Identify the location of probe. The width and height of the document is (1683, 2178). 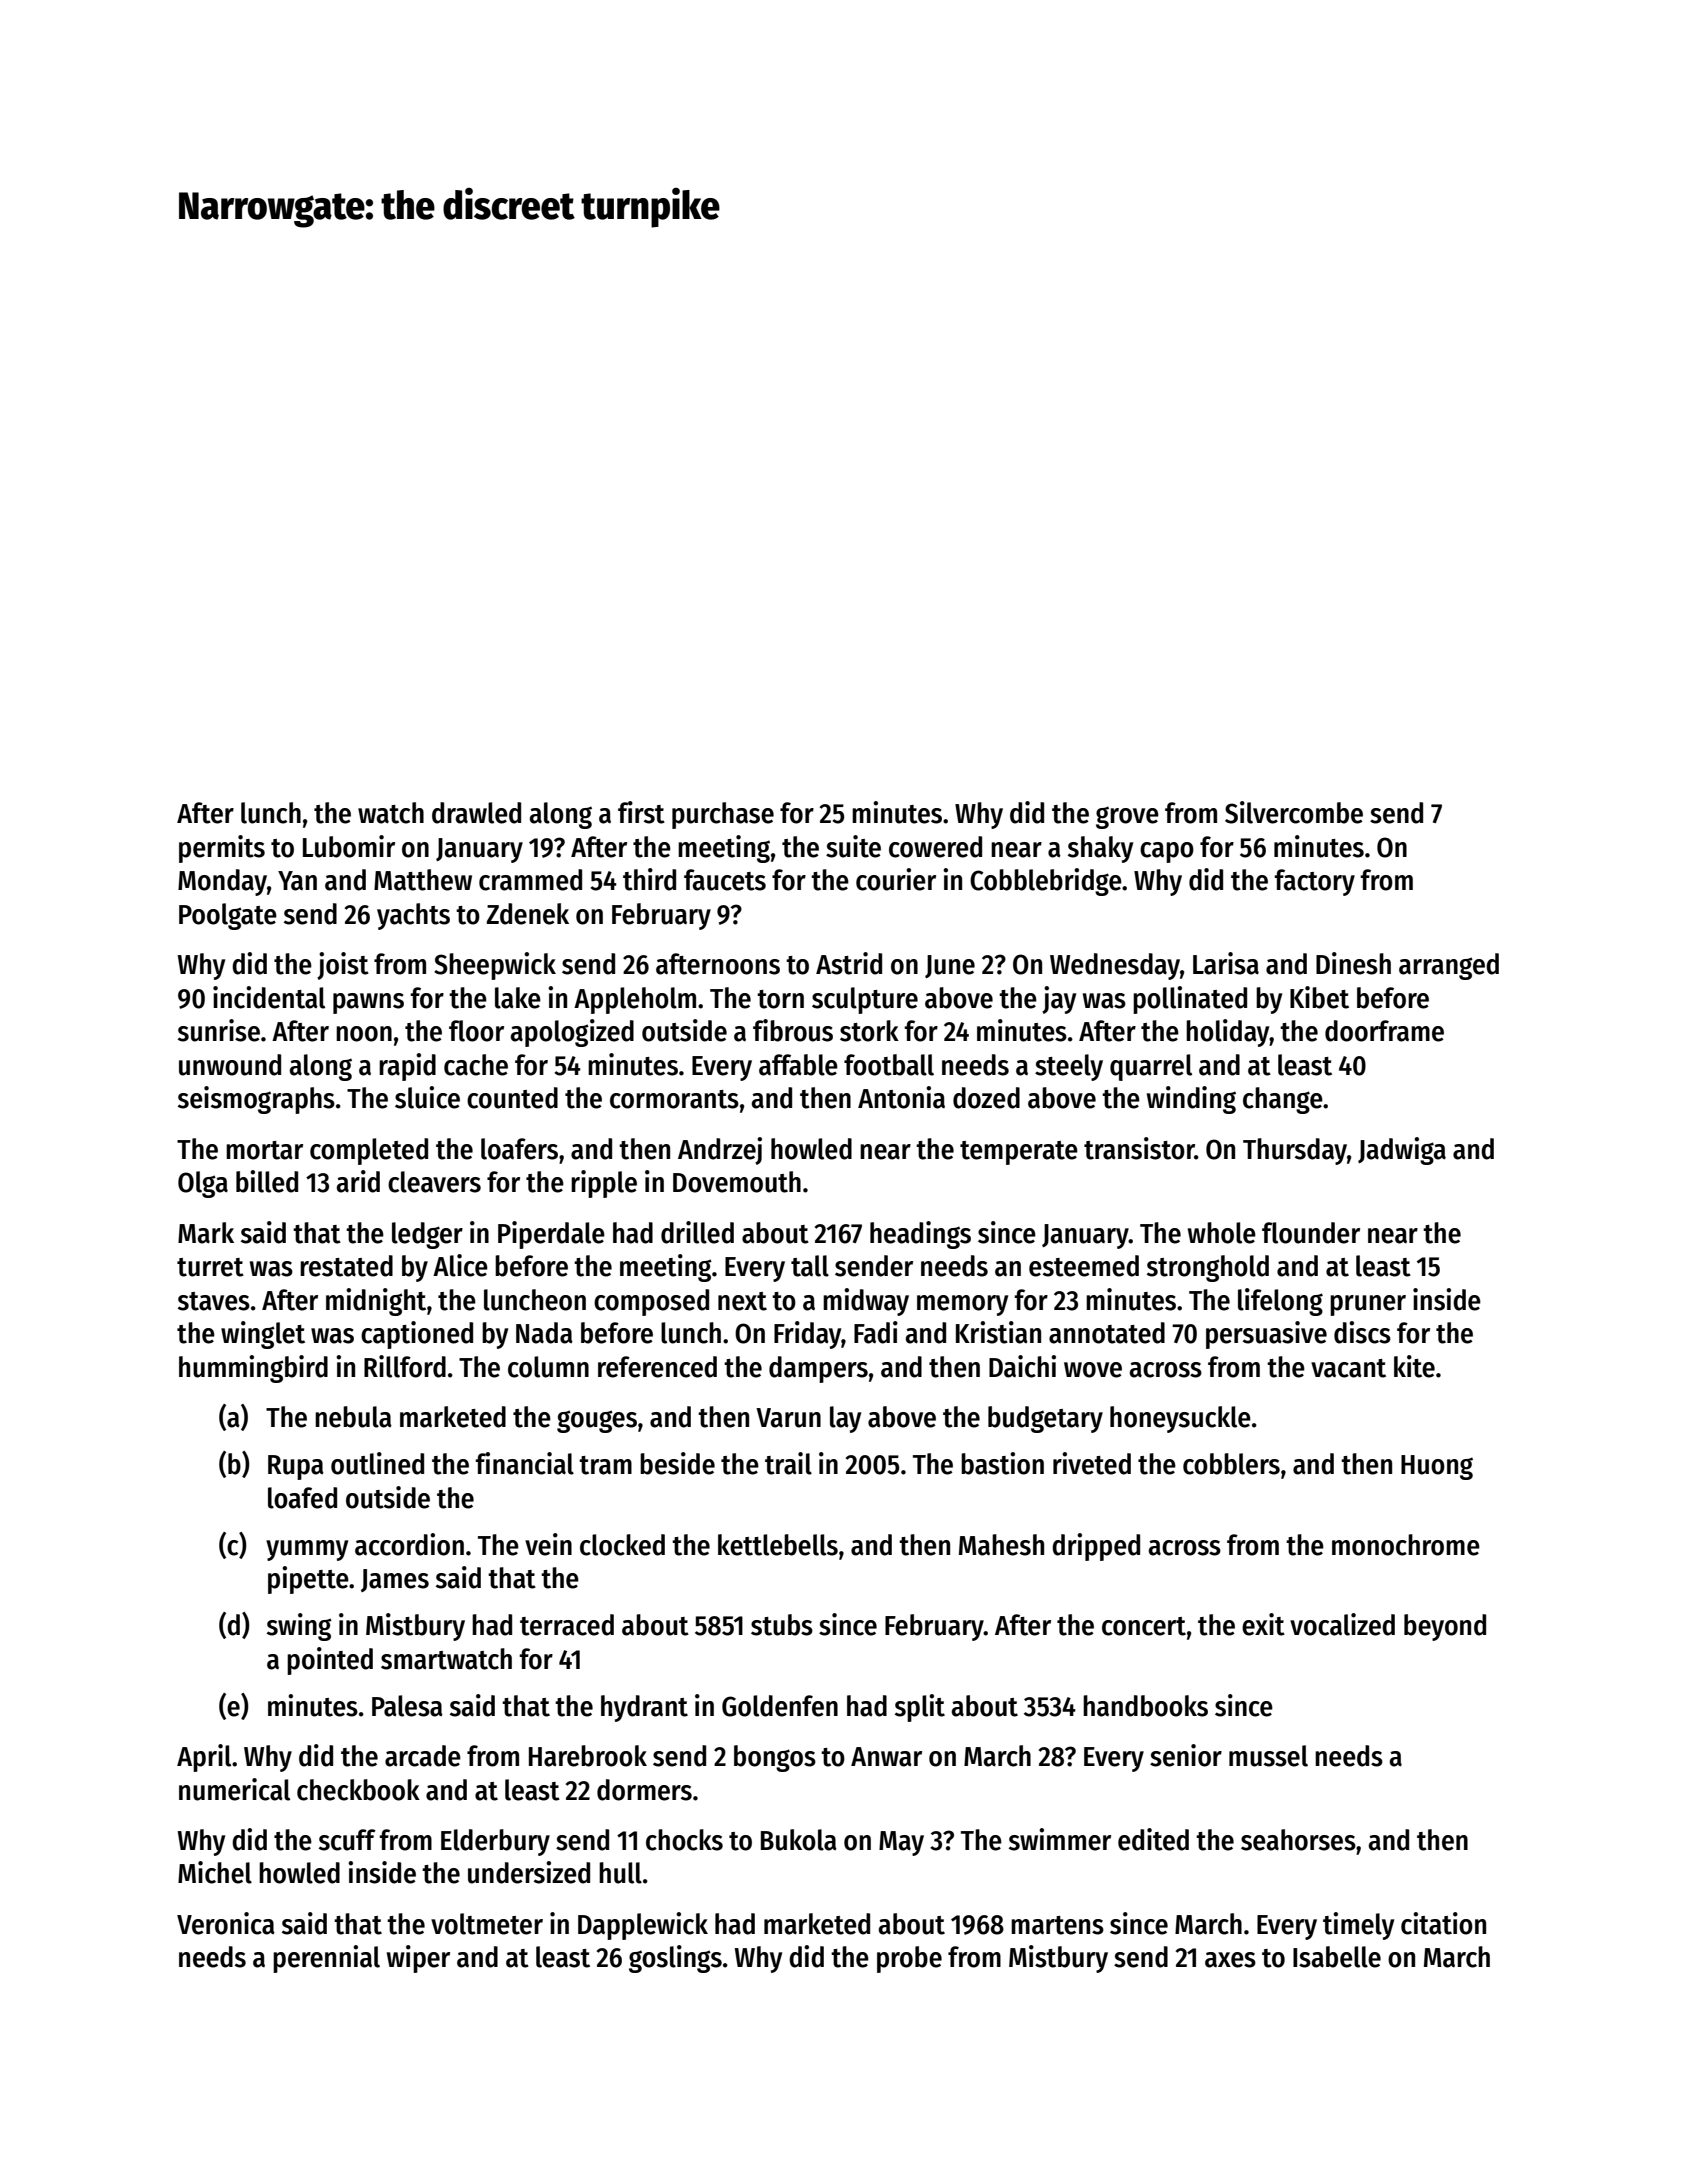
(909, 1959).
